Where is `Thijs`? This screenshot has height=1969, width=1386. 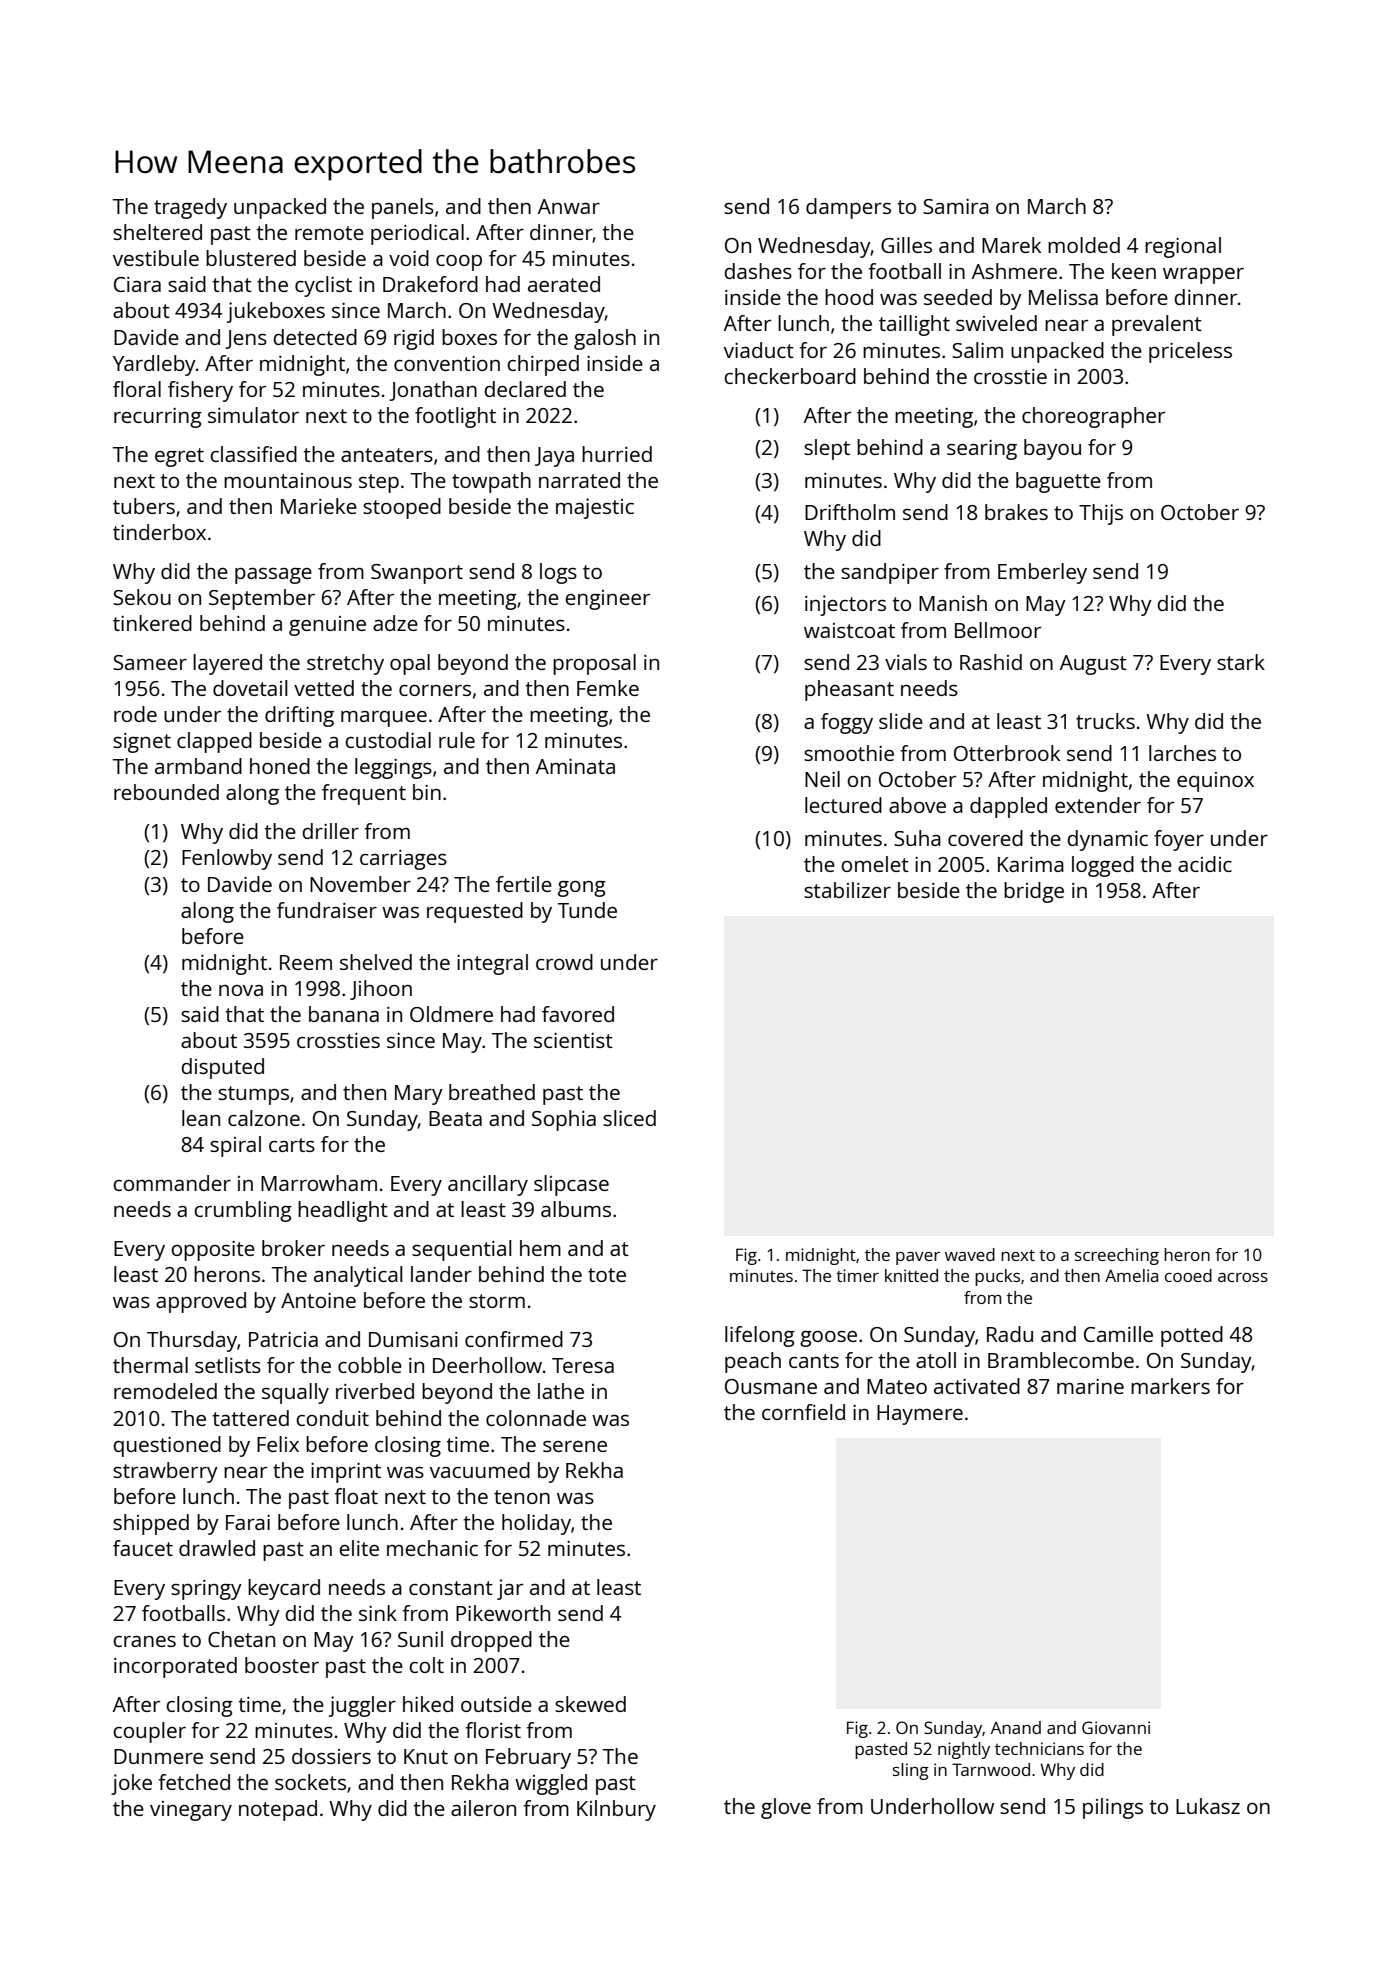
Thijs is located at coordinates (1101, 514).
